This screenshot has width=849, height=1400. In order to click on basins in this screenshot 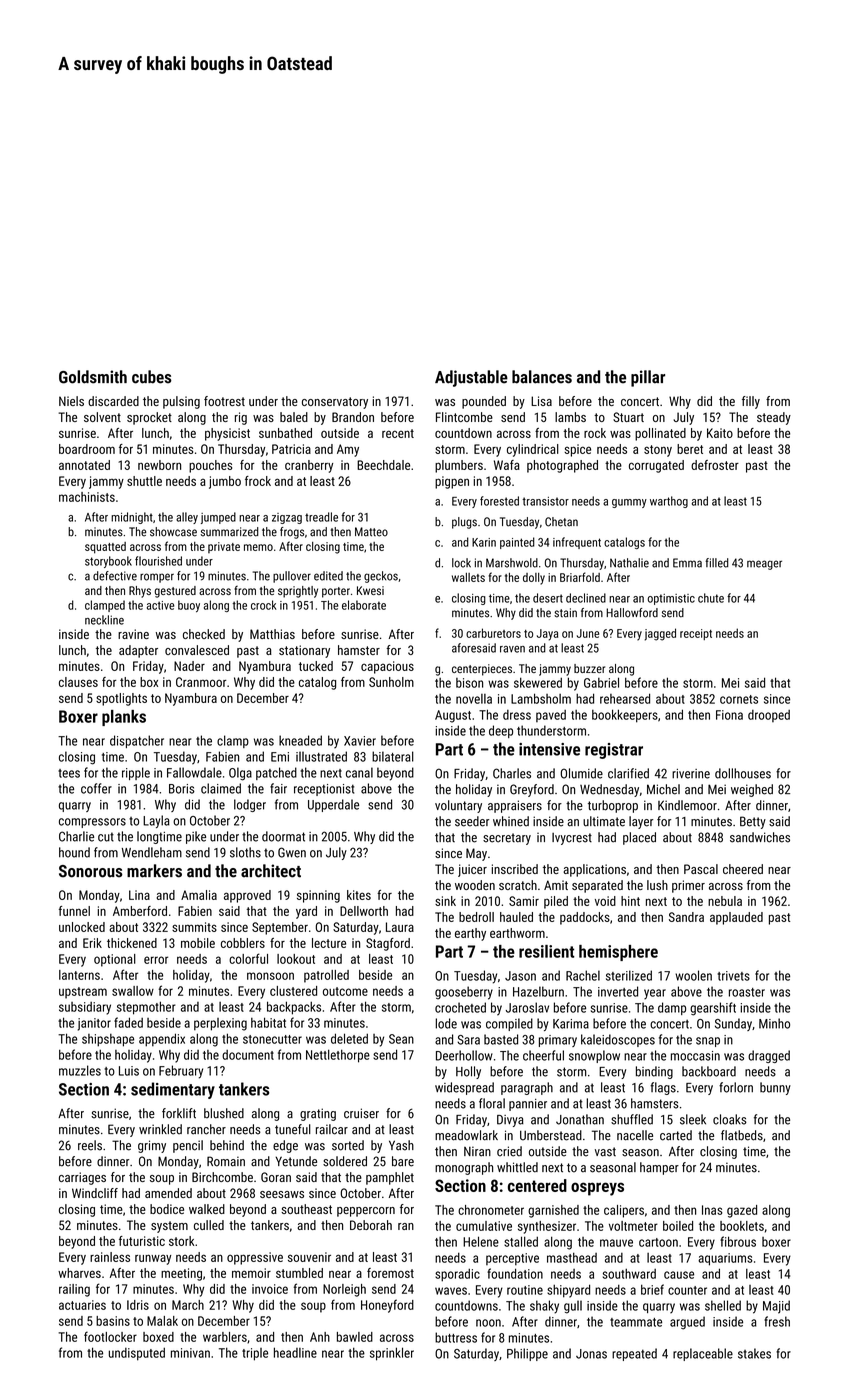, I will do `click(113, 1321)`.
